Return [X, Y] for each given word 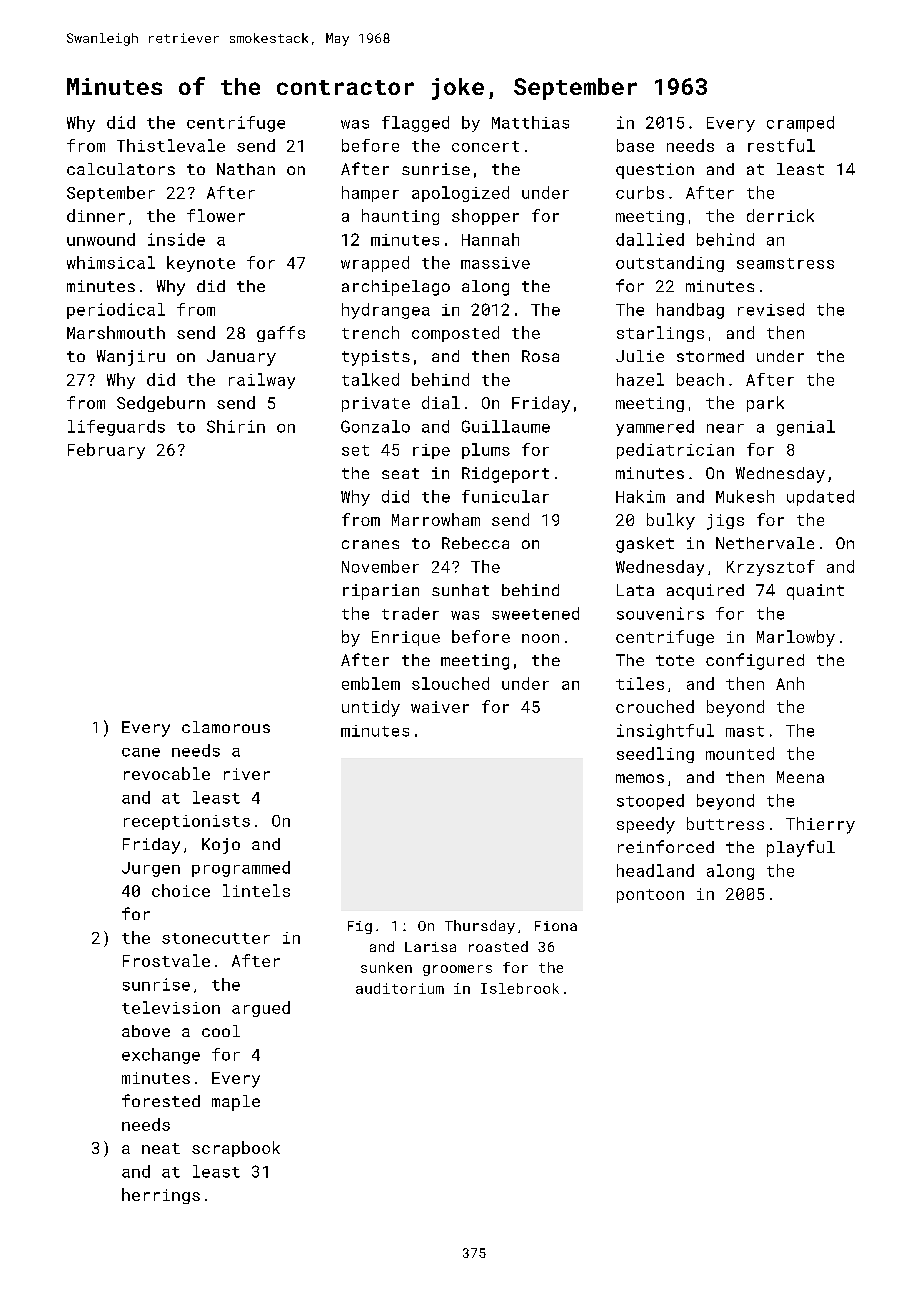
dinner [96, 215]
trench [370, 332]
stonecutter [216, 938]
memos [640, 778]
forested [161, 1100]
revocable [167, 773]
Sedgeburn [161, 404]
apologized [460, 194]
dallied [650, 239]
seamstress [785, 263]
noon [540, 638]
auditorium [400, 988]
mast [745, 731]
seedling [655, 755]
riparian [381, 592]
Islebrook [520, 988]
